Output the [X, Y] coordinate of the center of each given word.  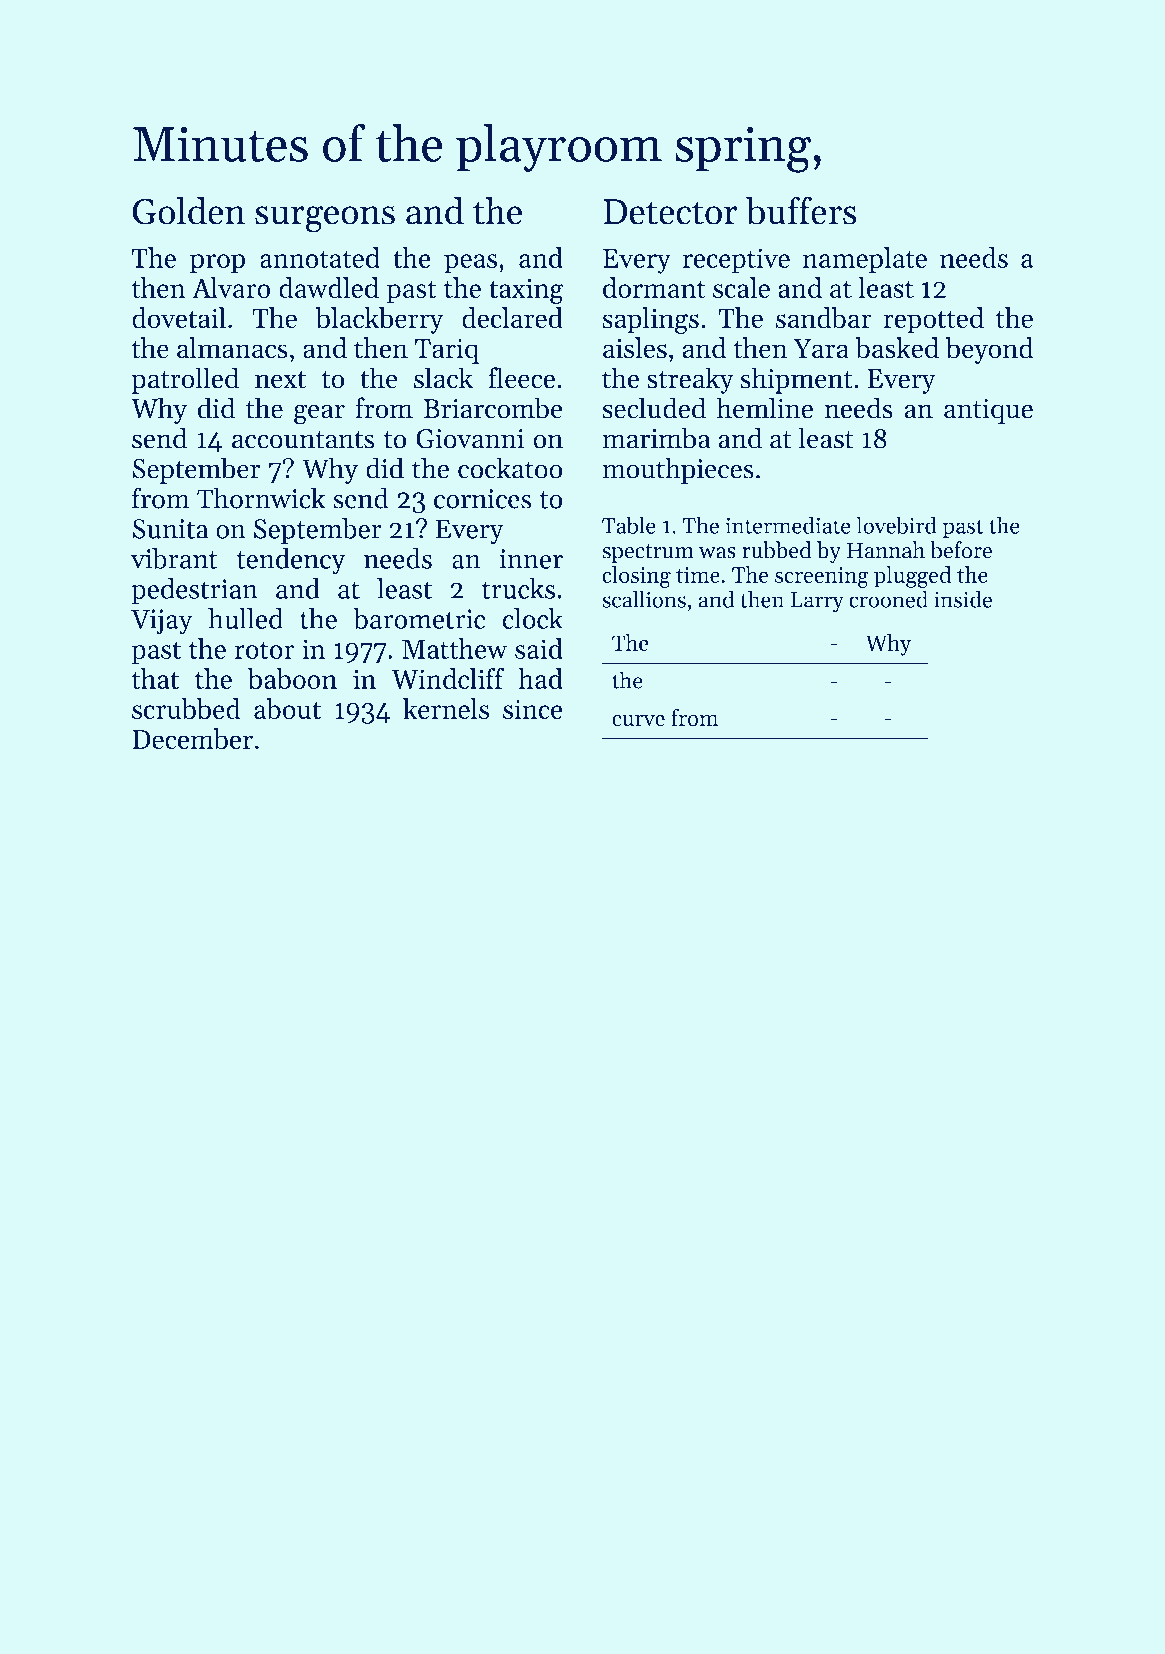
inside [963, 599]
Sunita [170, 529]
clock [532, 618]
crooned [888, 599]
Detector [670, 212]
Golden [188, 210]
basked [897, 348]
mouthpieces [678, 470]
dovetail [179, 318]
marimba [656, 438]
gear [319, 414]
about [287, 709]
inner [531, 559]
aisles [635, 348]
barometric [419, 618]
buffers [801, 210]
